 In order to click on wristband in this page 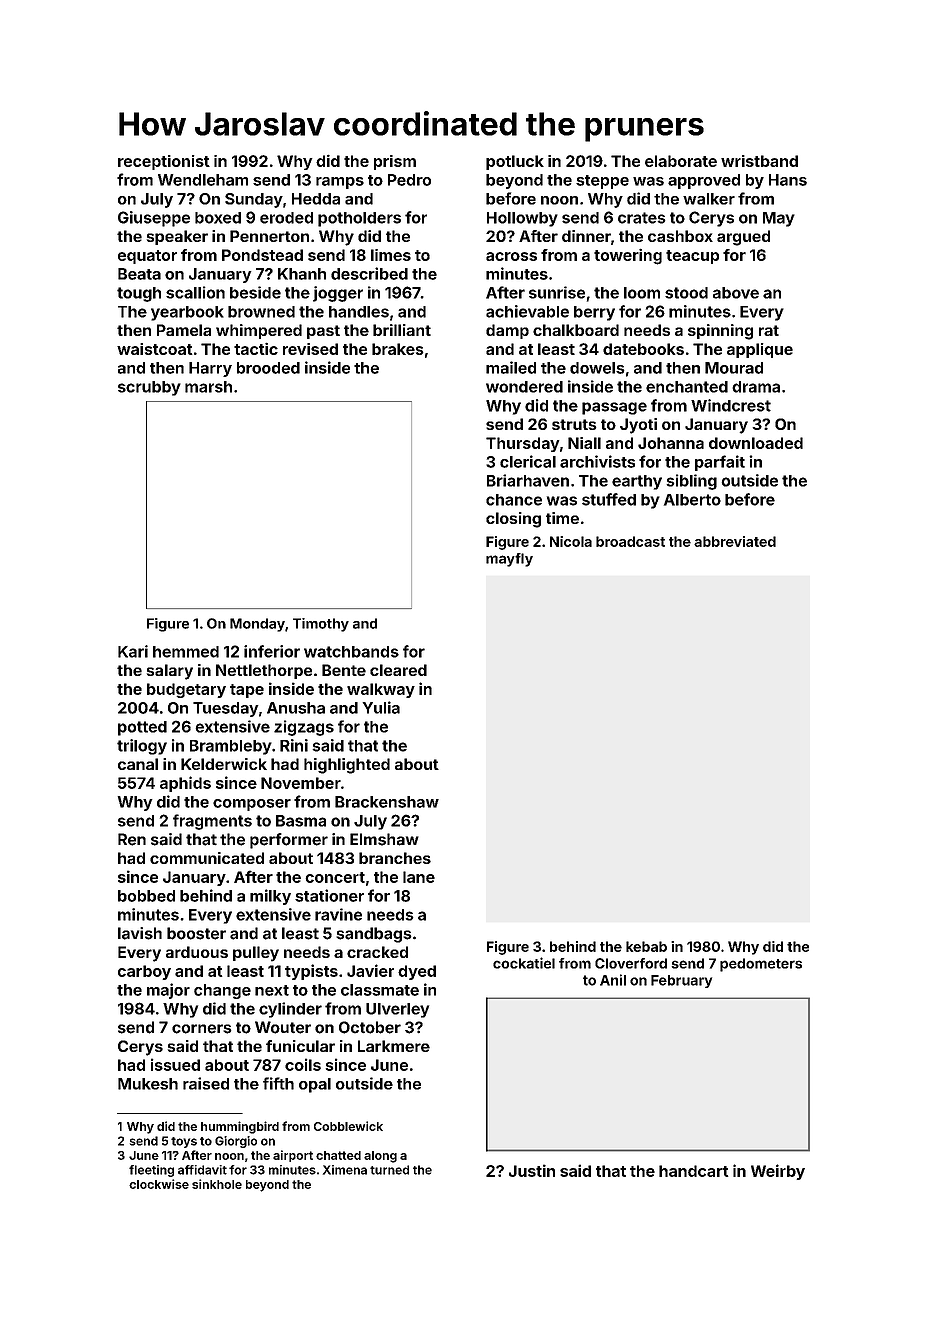, I will do `click(759, 161)`.
